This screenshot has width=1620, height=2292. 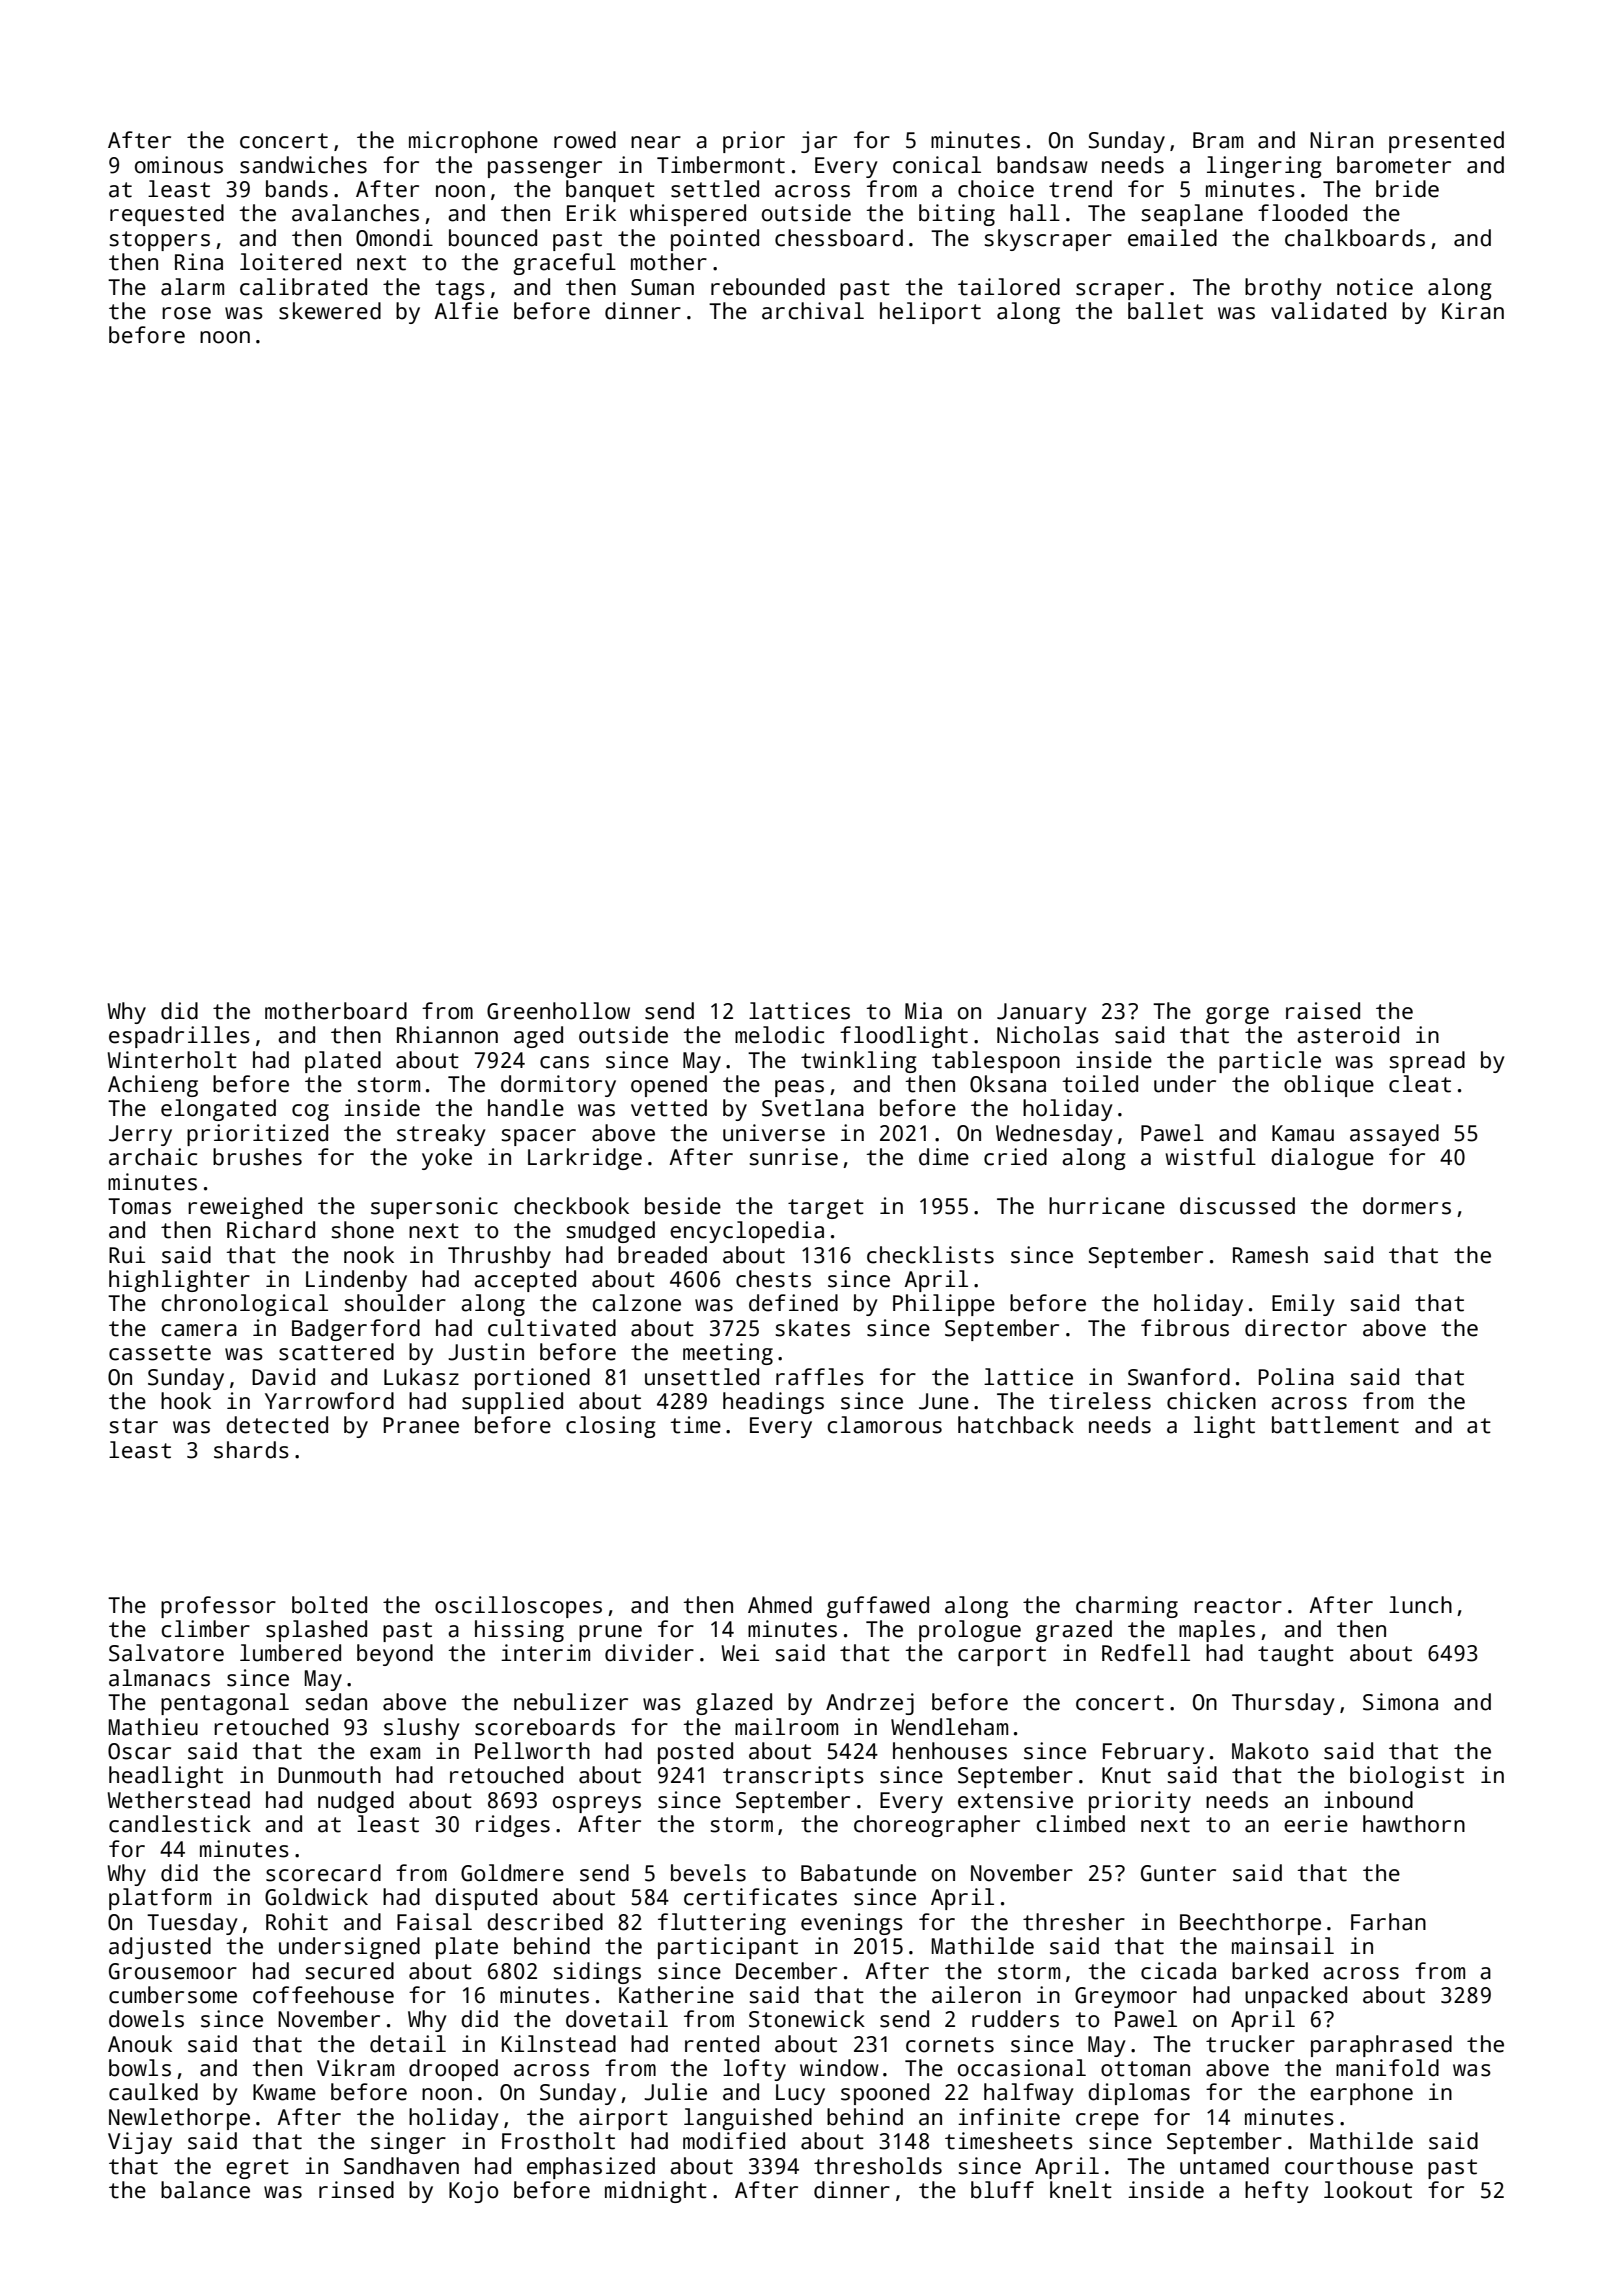 What do you see at coordinates (1237, 1206) in the screenshot?
I see `discussed` at bounding box center [1237, 1206].
